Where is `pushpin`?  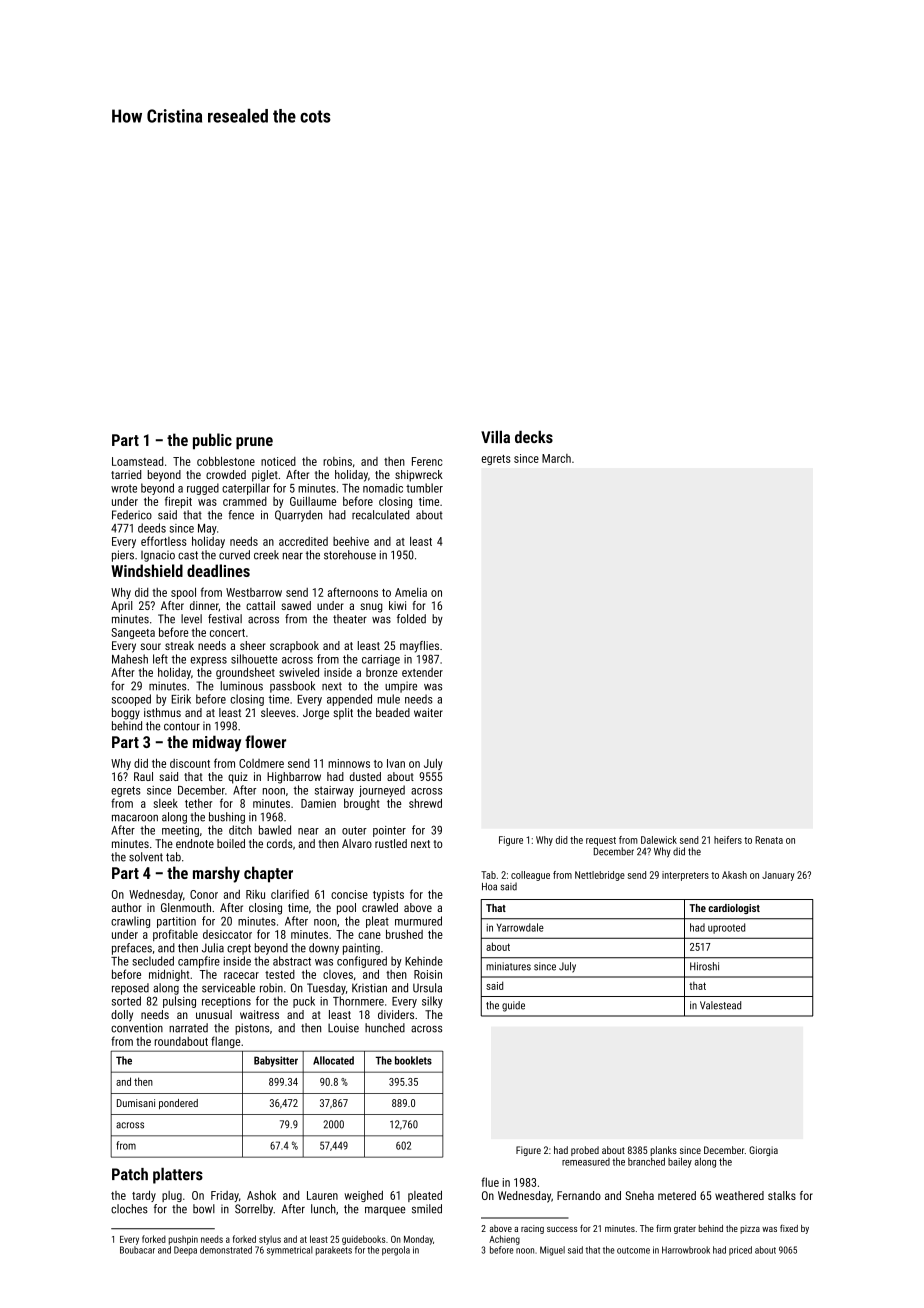 pushpin is located at coordinates (183, 1240).
